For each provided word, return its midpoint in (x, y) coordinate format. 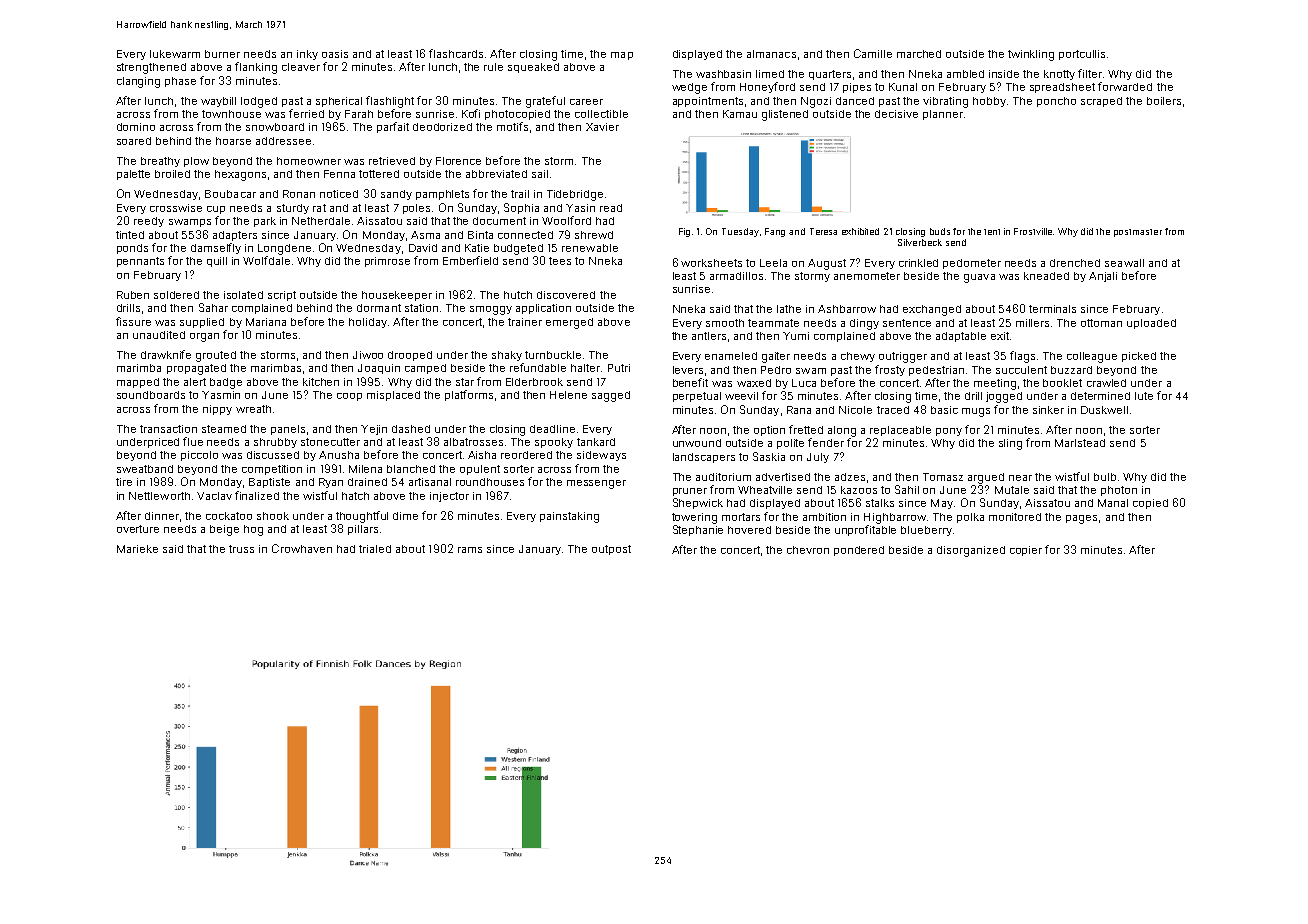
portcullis (1082, 55)
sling (1010, 444)
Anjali (1103, 277)
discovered (566, 295)
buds (940, 231)
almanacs (771, 54)
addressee (283, 141)
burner (222, 54)
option (769, 431)
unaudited (159, 335)
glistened (785, 115)
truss (241, 549)
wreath (253, 409)
